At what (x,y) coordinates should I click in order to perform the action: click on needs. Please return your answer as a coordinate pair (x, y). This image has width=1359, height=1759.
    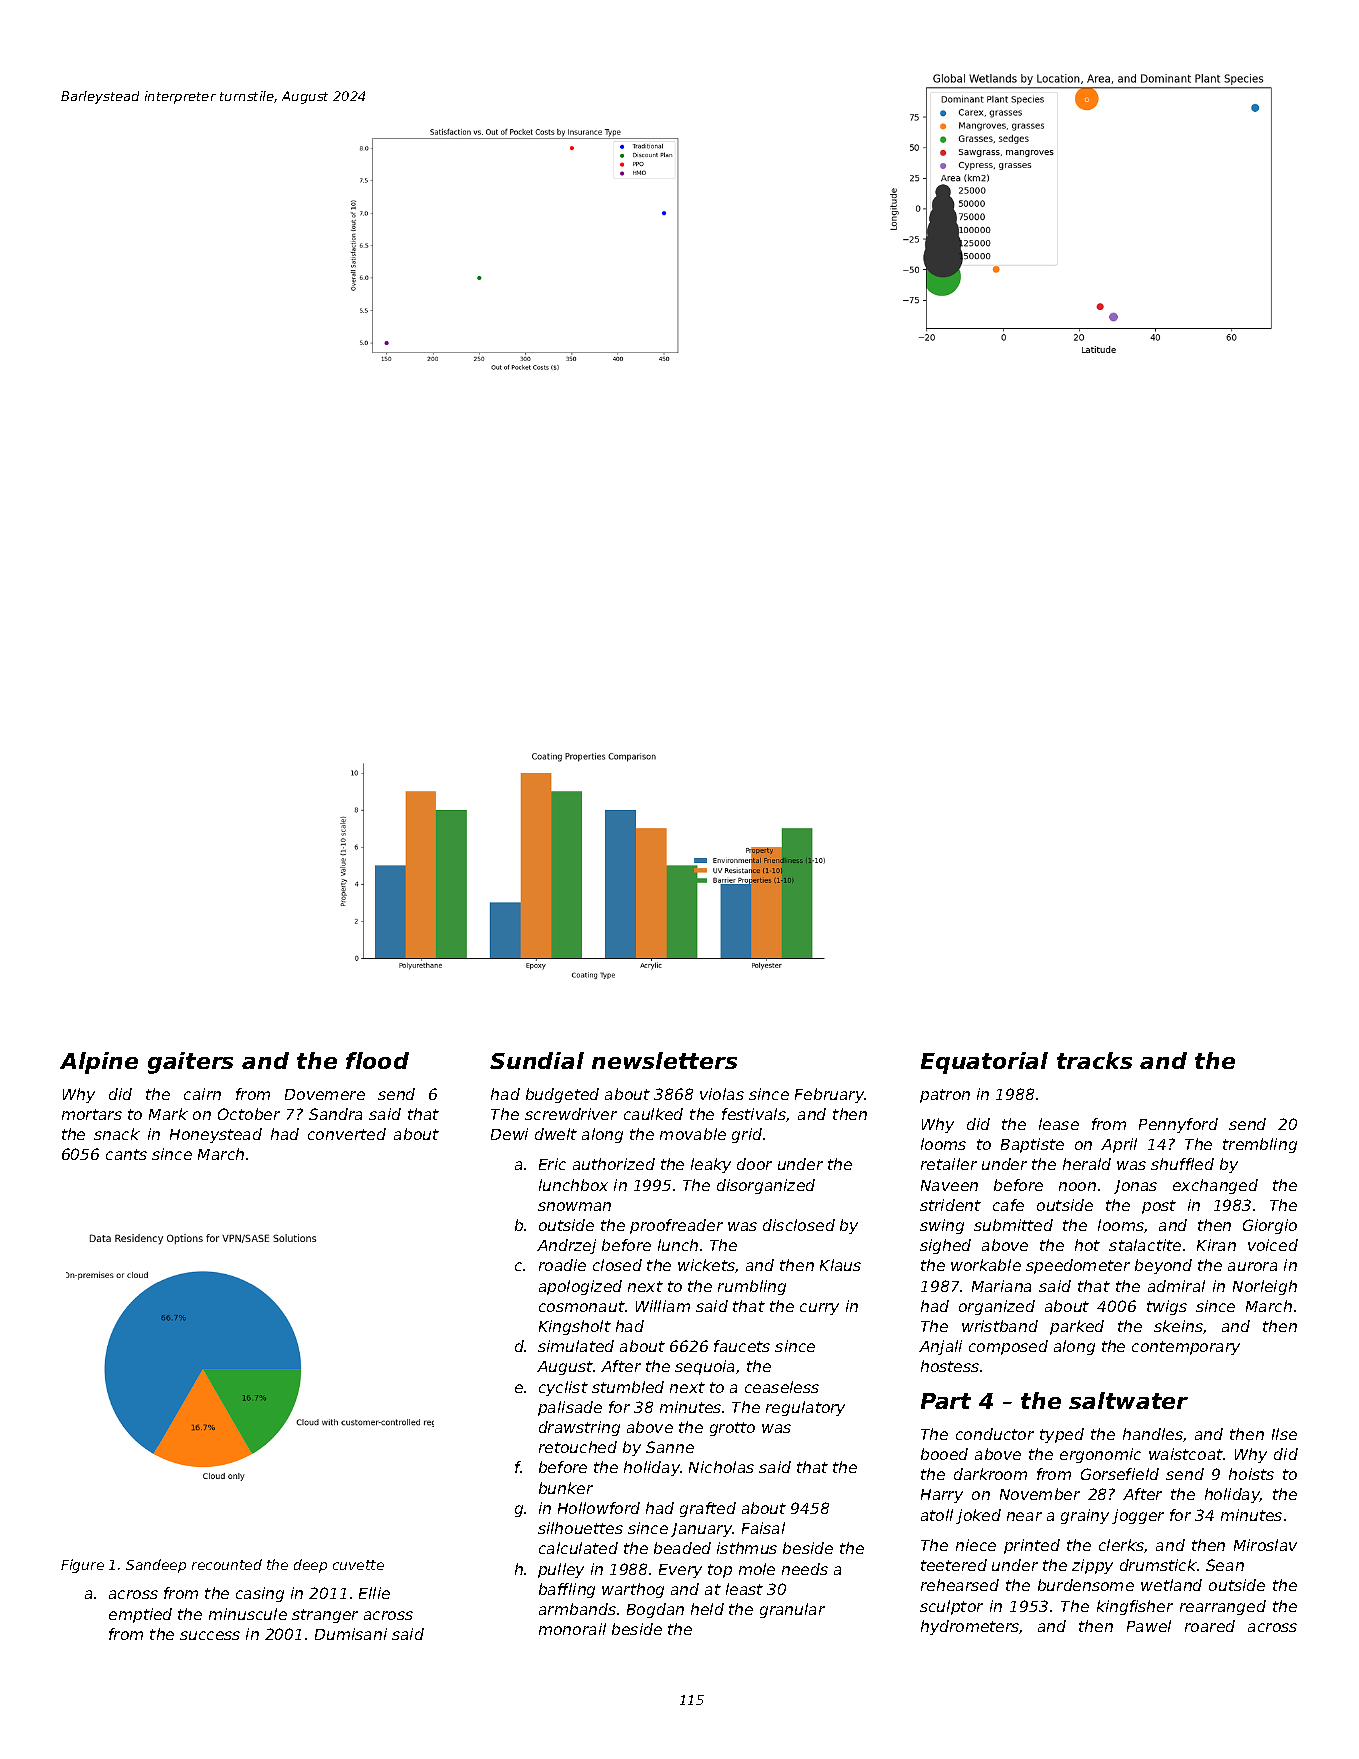
    Looking at the image, I should click on (805, 1569).
